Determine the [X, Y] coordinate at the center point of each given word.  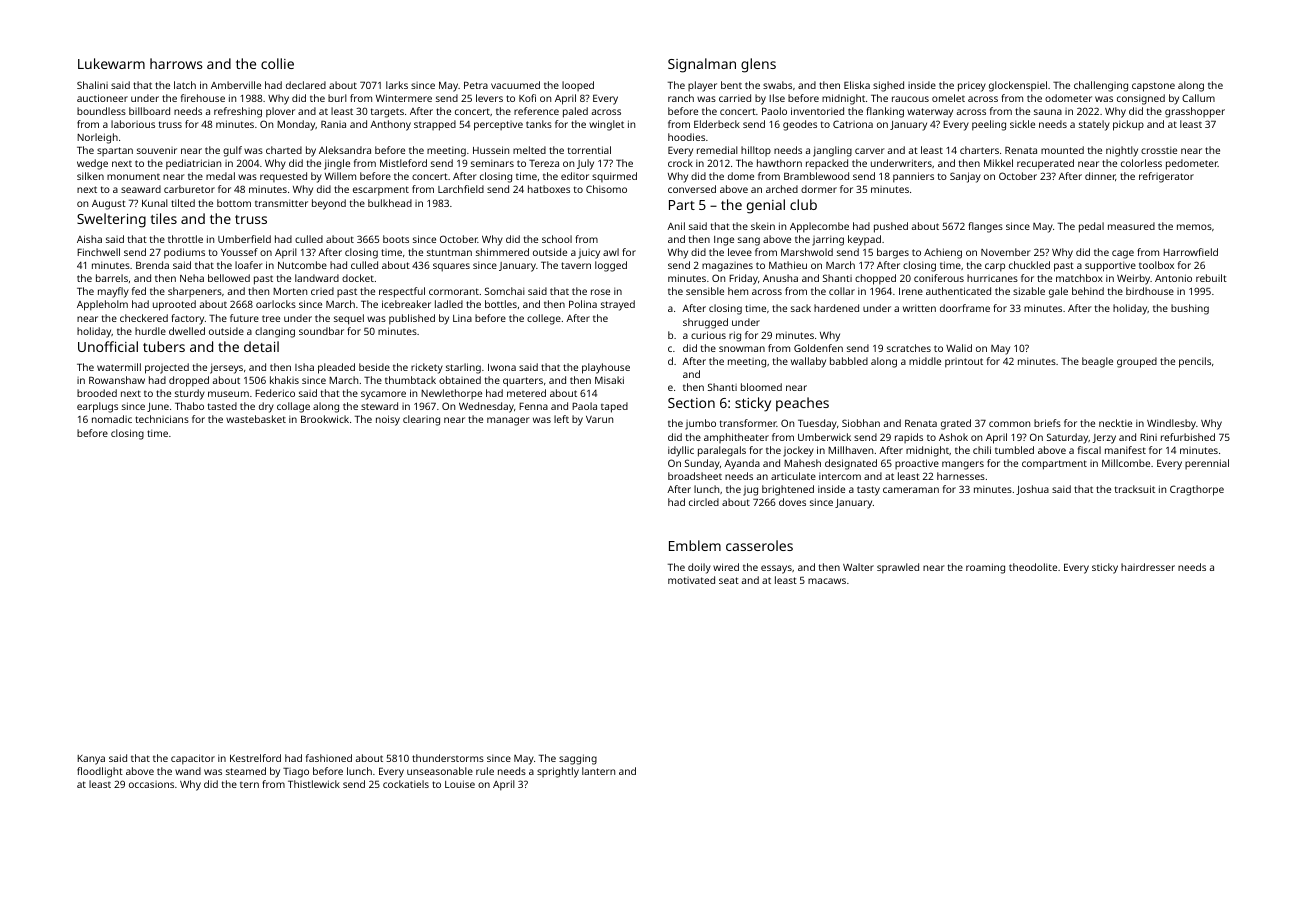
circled [704, 502]
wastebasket [256, 419]
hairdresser [1148, 567]
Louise [460, 784]
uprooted [174, 305]
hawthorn [779, 163]
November [1006, 252]
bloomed [761, 387]
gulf [232, 151]
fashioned [329, 758]
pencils [1195, 362]
